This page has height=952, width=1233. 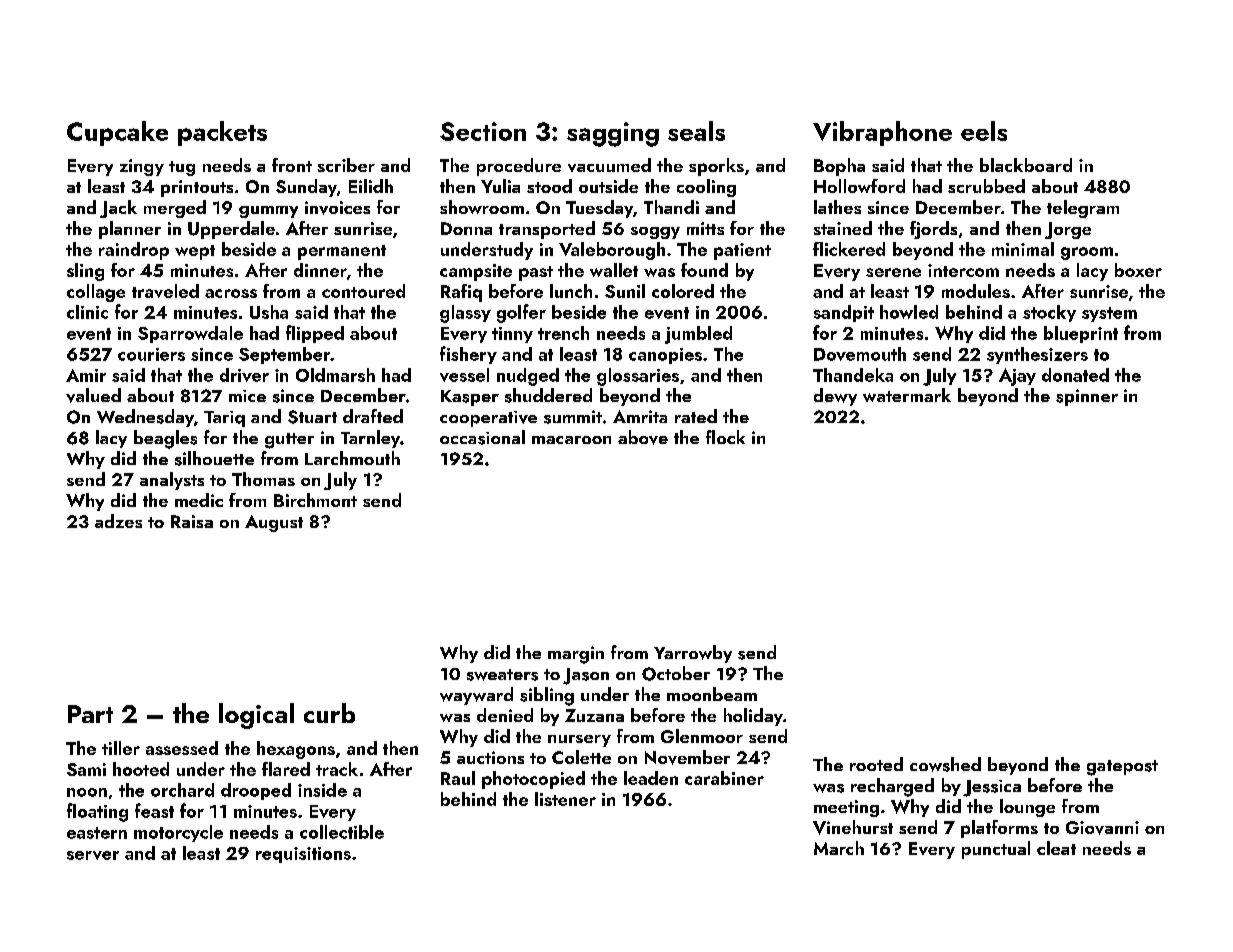 I want to click on Birchmont, so click(x=315, y=500).
